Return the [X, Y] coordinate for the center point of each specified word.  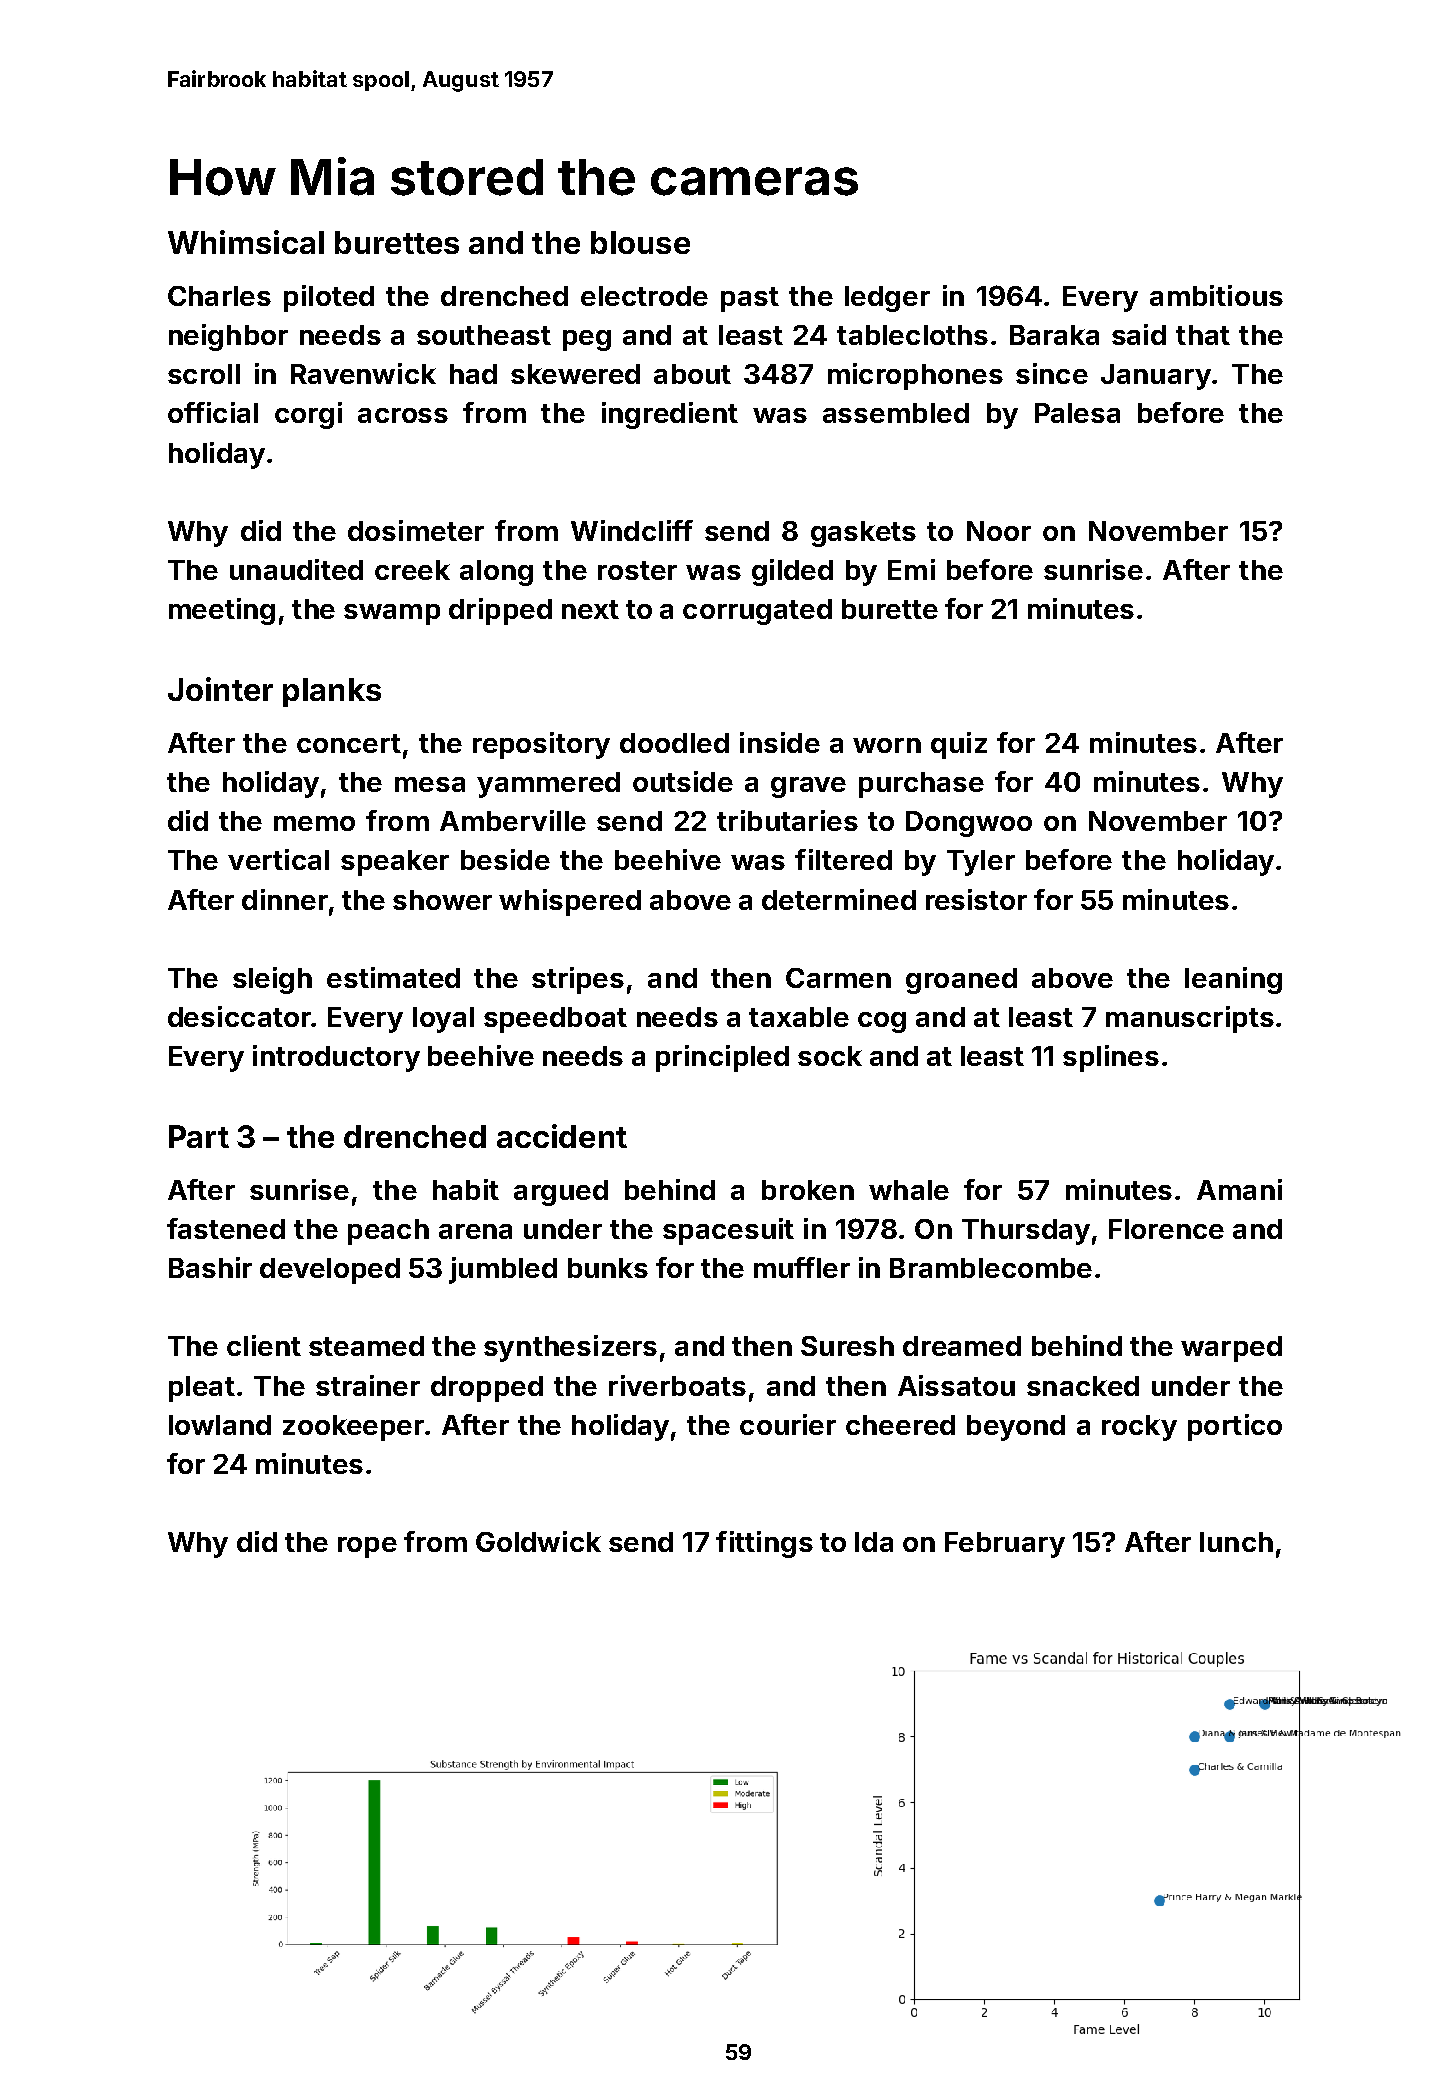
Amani [1239, 1189]
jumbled [503, 1270]
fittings [764, 1544]
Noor [999, 531]
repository [541, 745]
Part [199, 1136]
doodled [674, 743]
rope [367, 1547]
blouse [640, 242]
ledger [887, 299]
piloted [329, 298]
